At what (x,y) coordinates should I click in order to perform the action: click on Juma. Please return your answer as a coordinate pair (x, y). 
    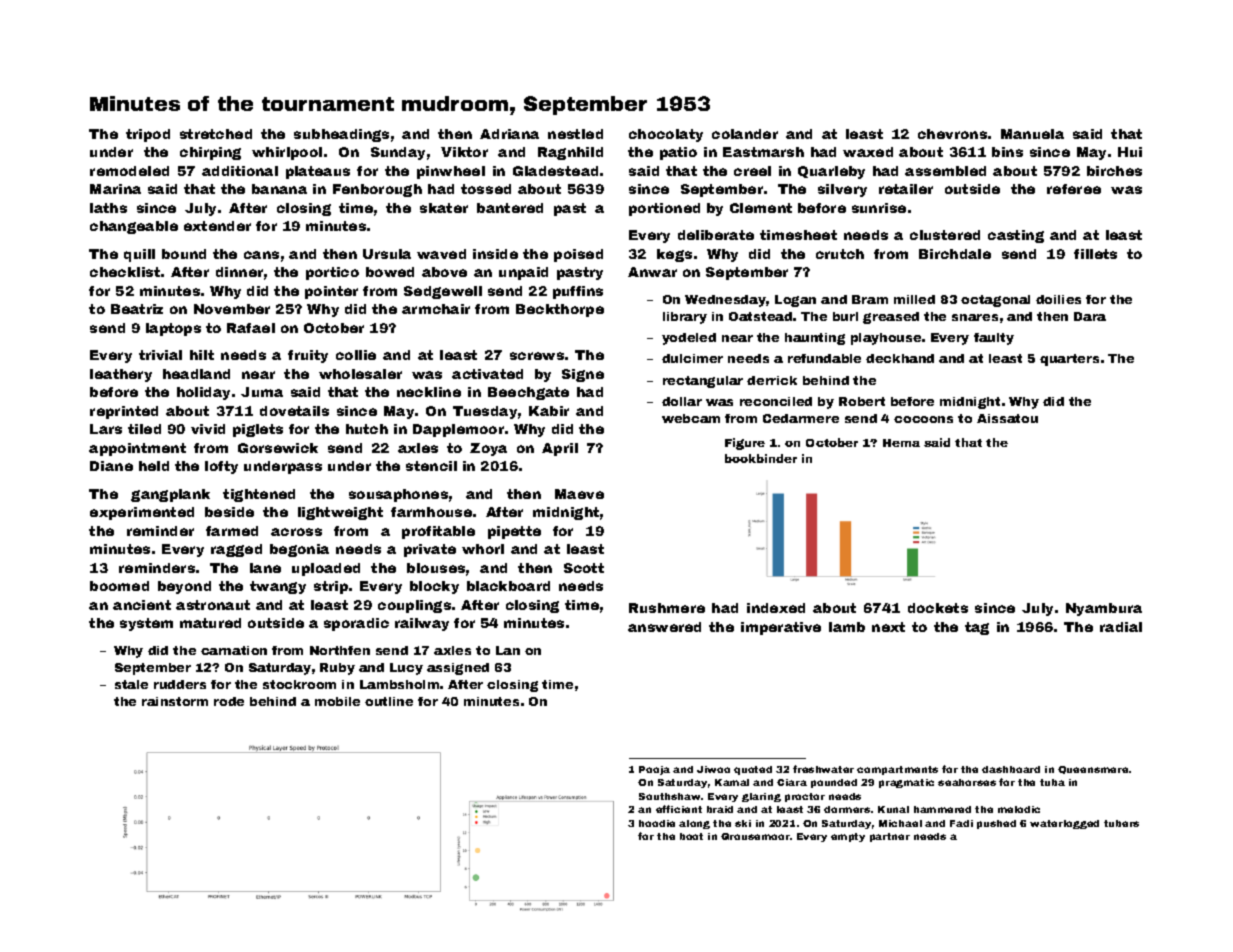
    Looking at the image, I should click on (262, 392).
